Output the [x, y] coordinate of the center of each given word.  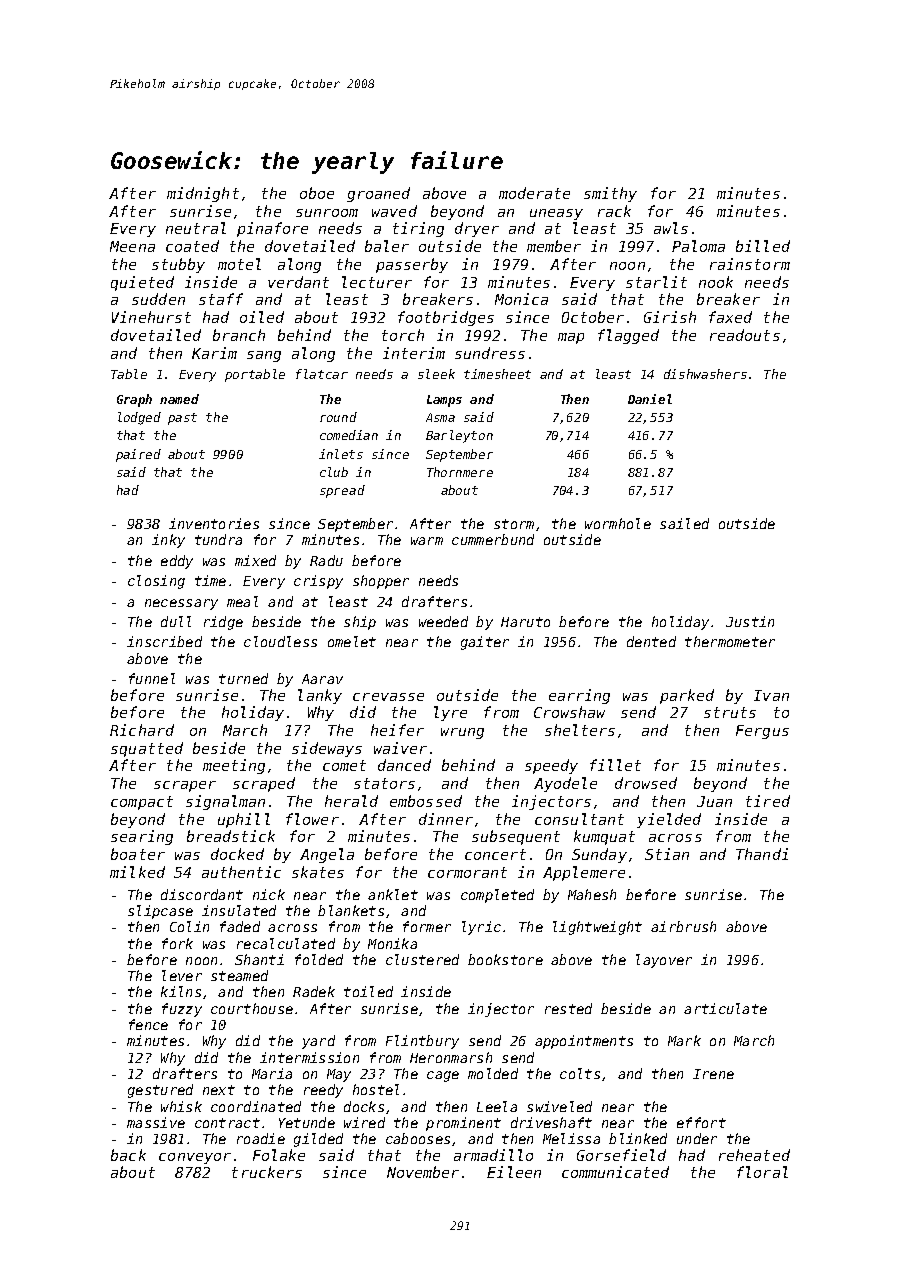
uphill [244, 820]
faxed [730, 317]
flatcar [322, 374]
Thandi [762, 854]
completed [497, 896]
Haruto [525, 622]
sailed [684, 523]
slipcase [160, 912]
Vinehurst [151, 317]
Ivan [771, 695]
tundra [218, 539]
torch [403, 335]
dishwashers [705, 374]
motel [239, 264]
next [219, 1090]
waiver [400, 748]
